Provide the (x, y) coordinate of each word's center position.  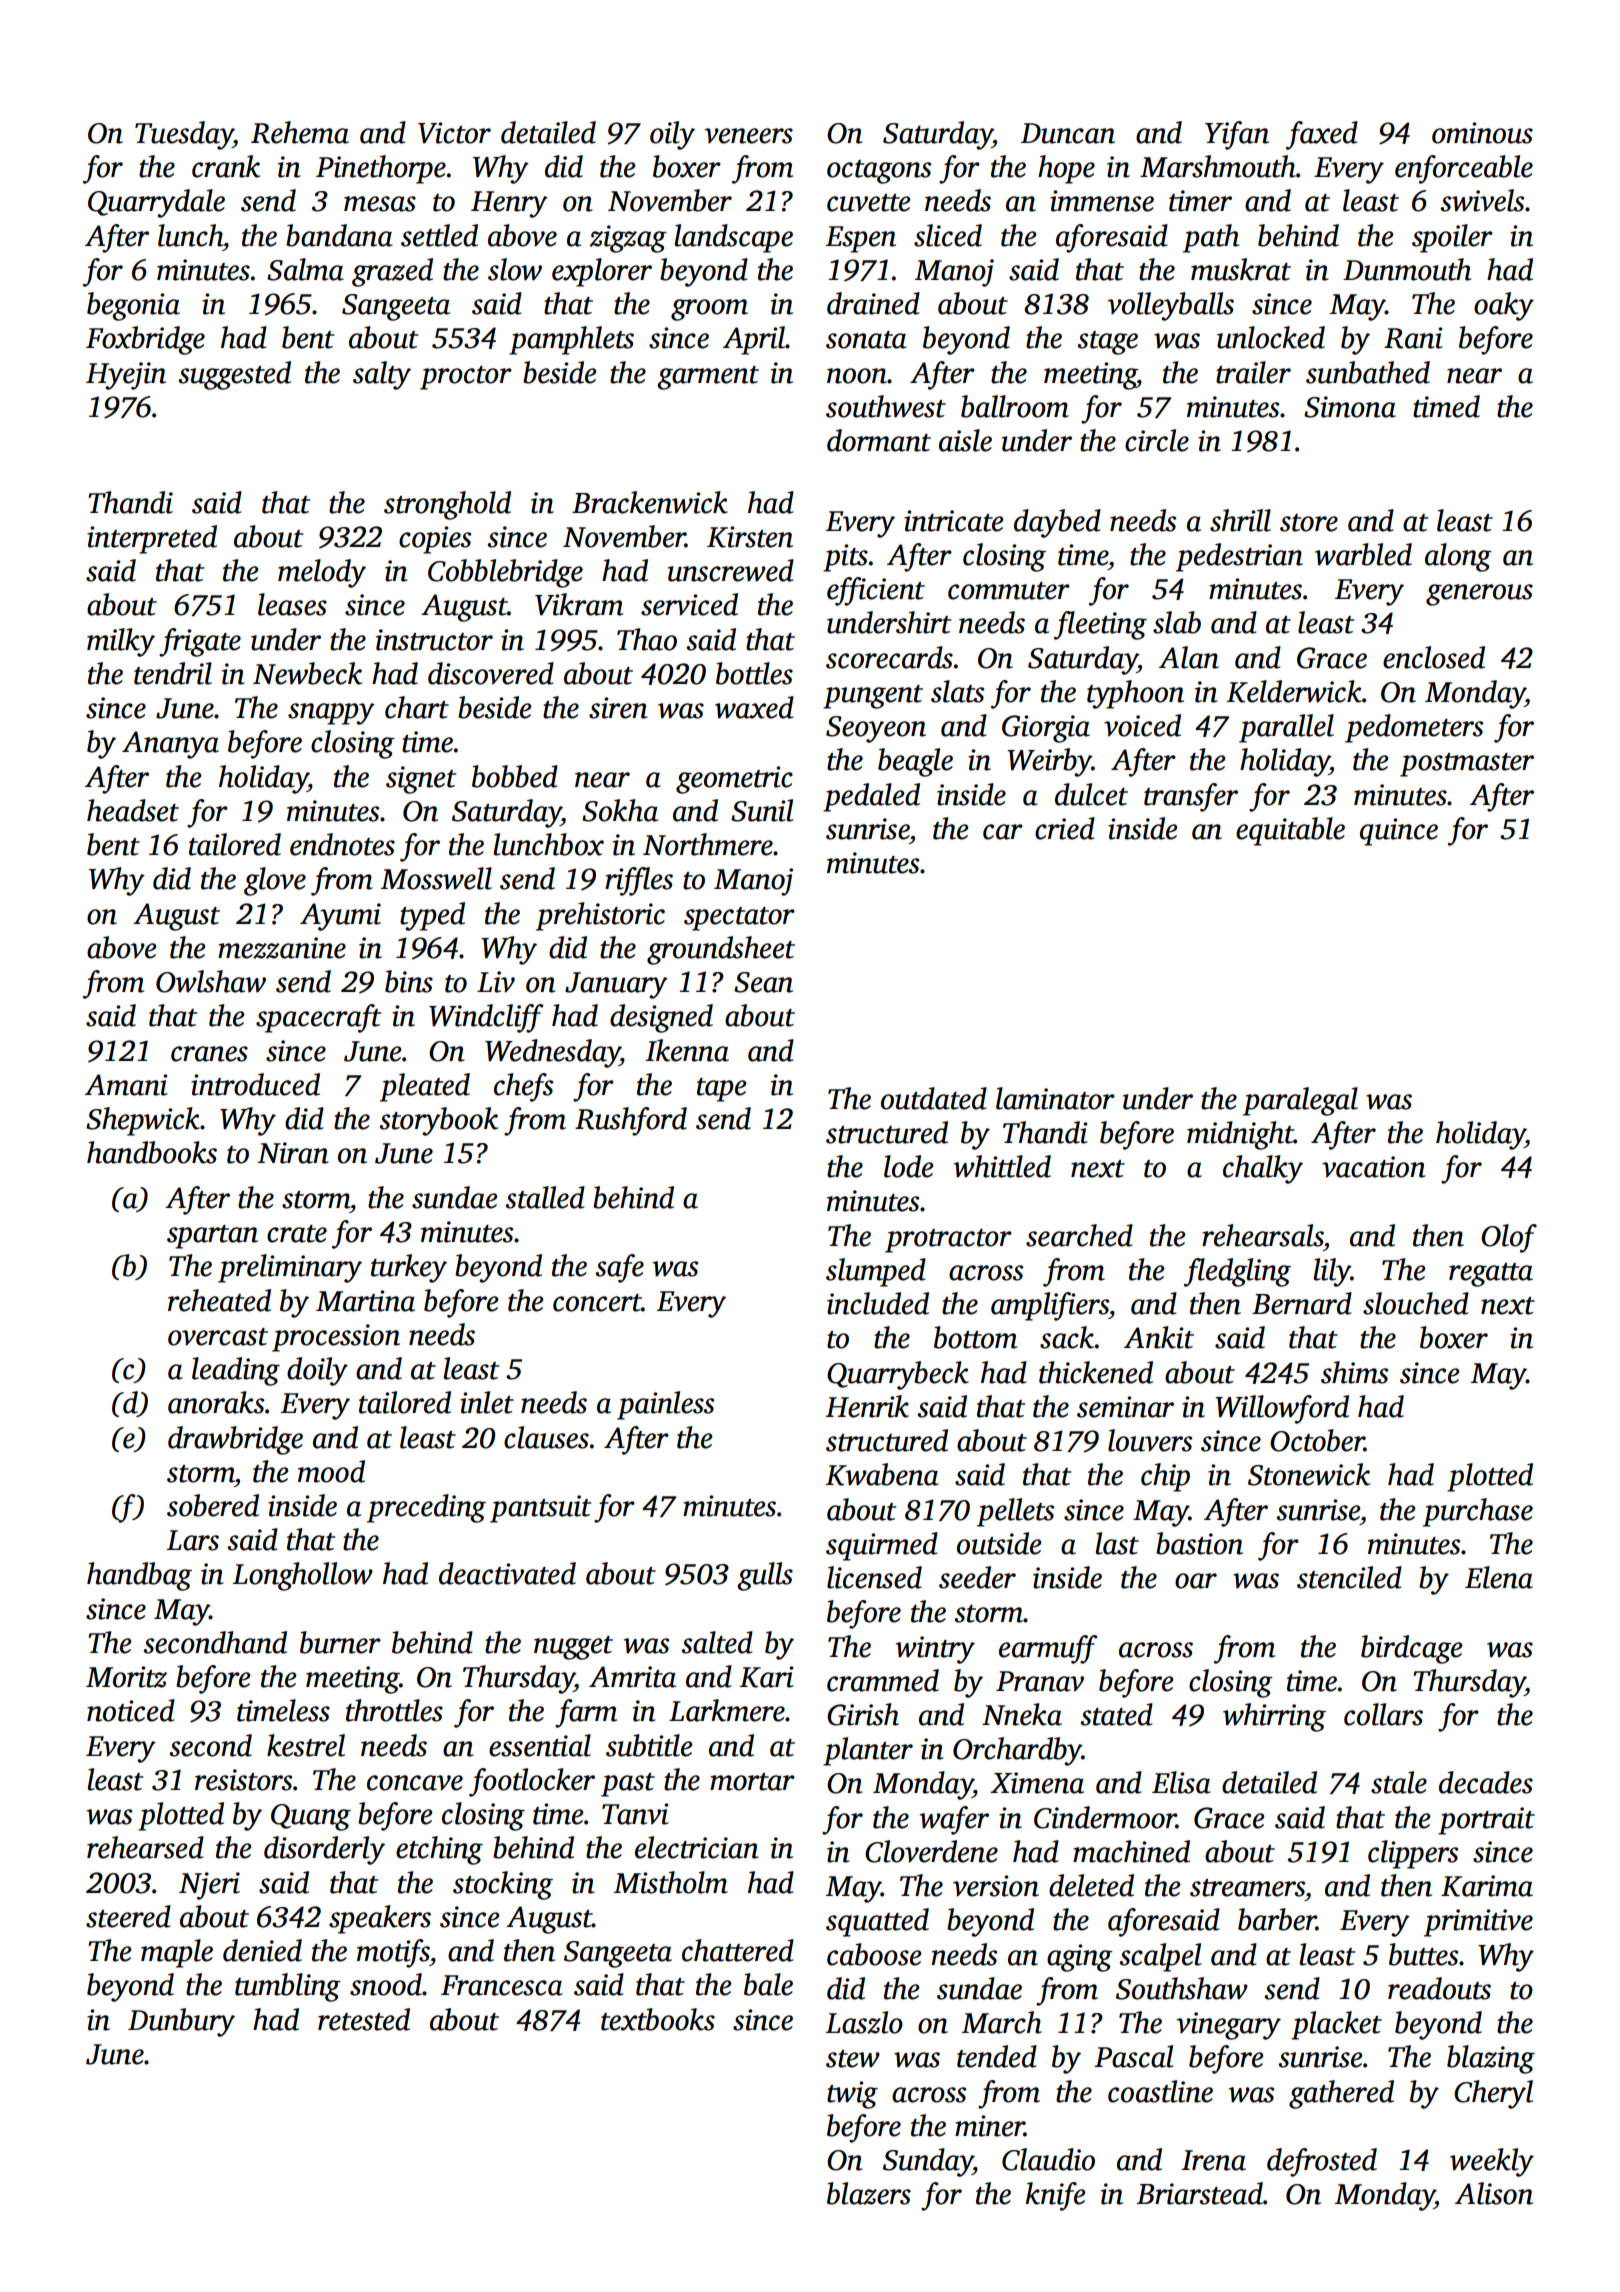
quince (1399, 832)
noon (857, 376)
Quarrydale (156, 203)
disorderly (324, 1850)
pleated (425, 1087)
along (1458, 557)
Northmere (708, 844)
